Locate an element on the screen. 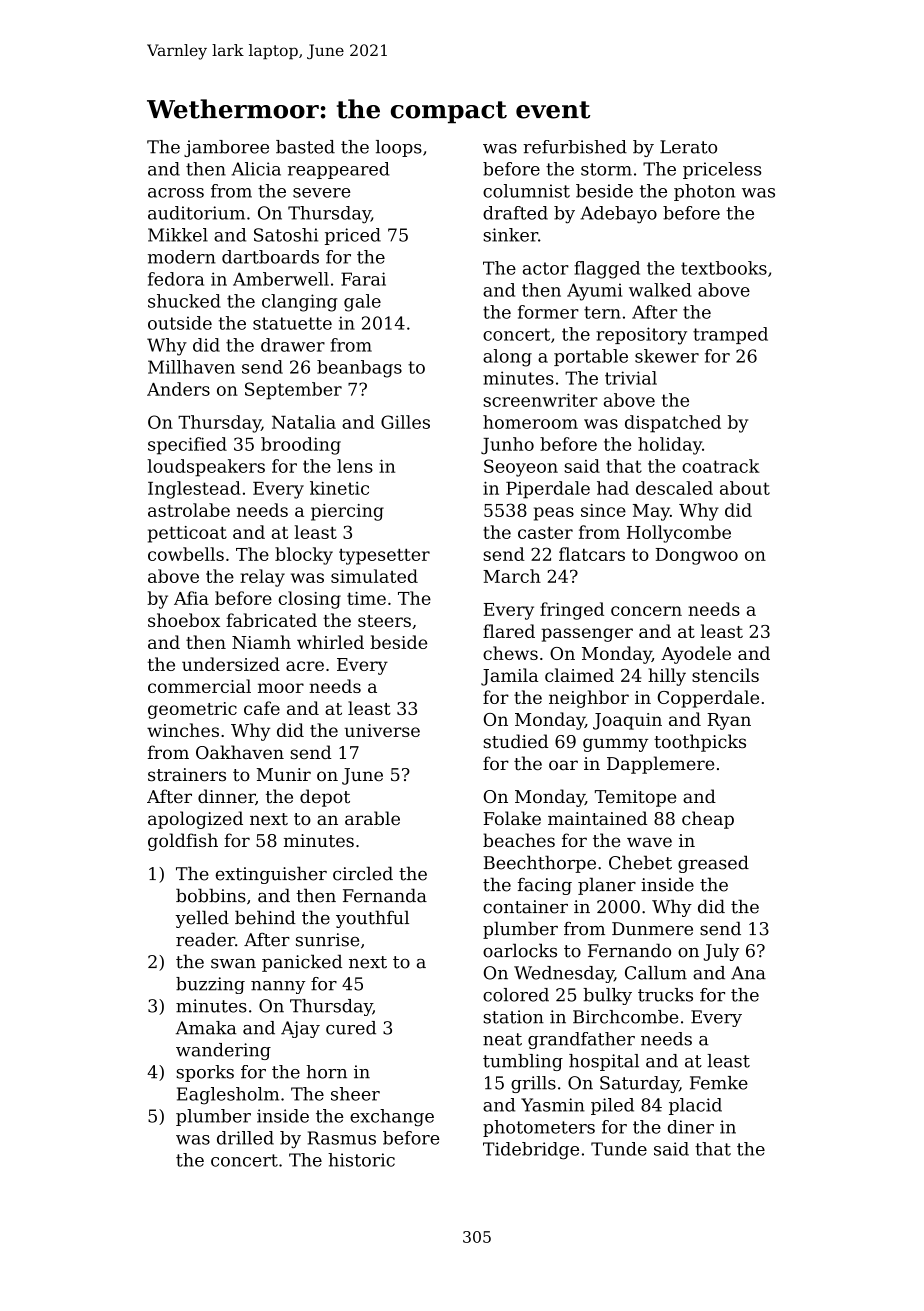 Image resolution: width=924 pixels, height=1311 pixels. strainers is located at coordinates (187, 774).
